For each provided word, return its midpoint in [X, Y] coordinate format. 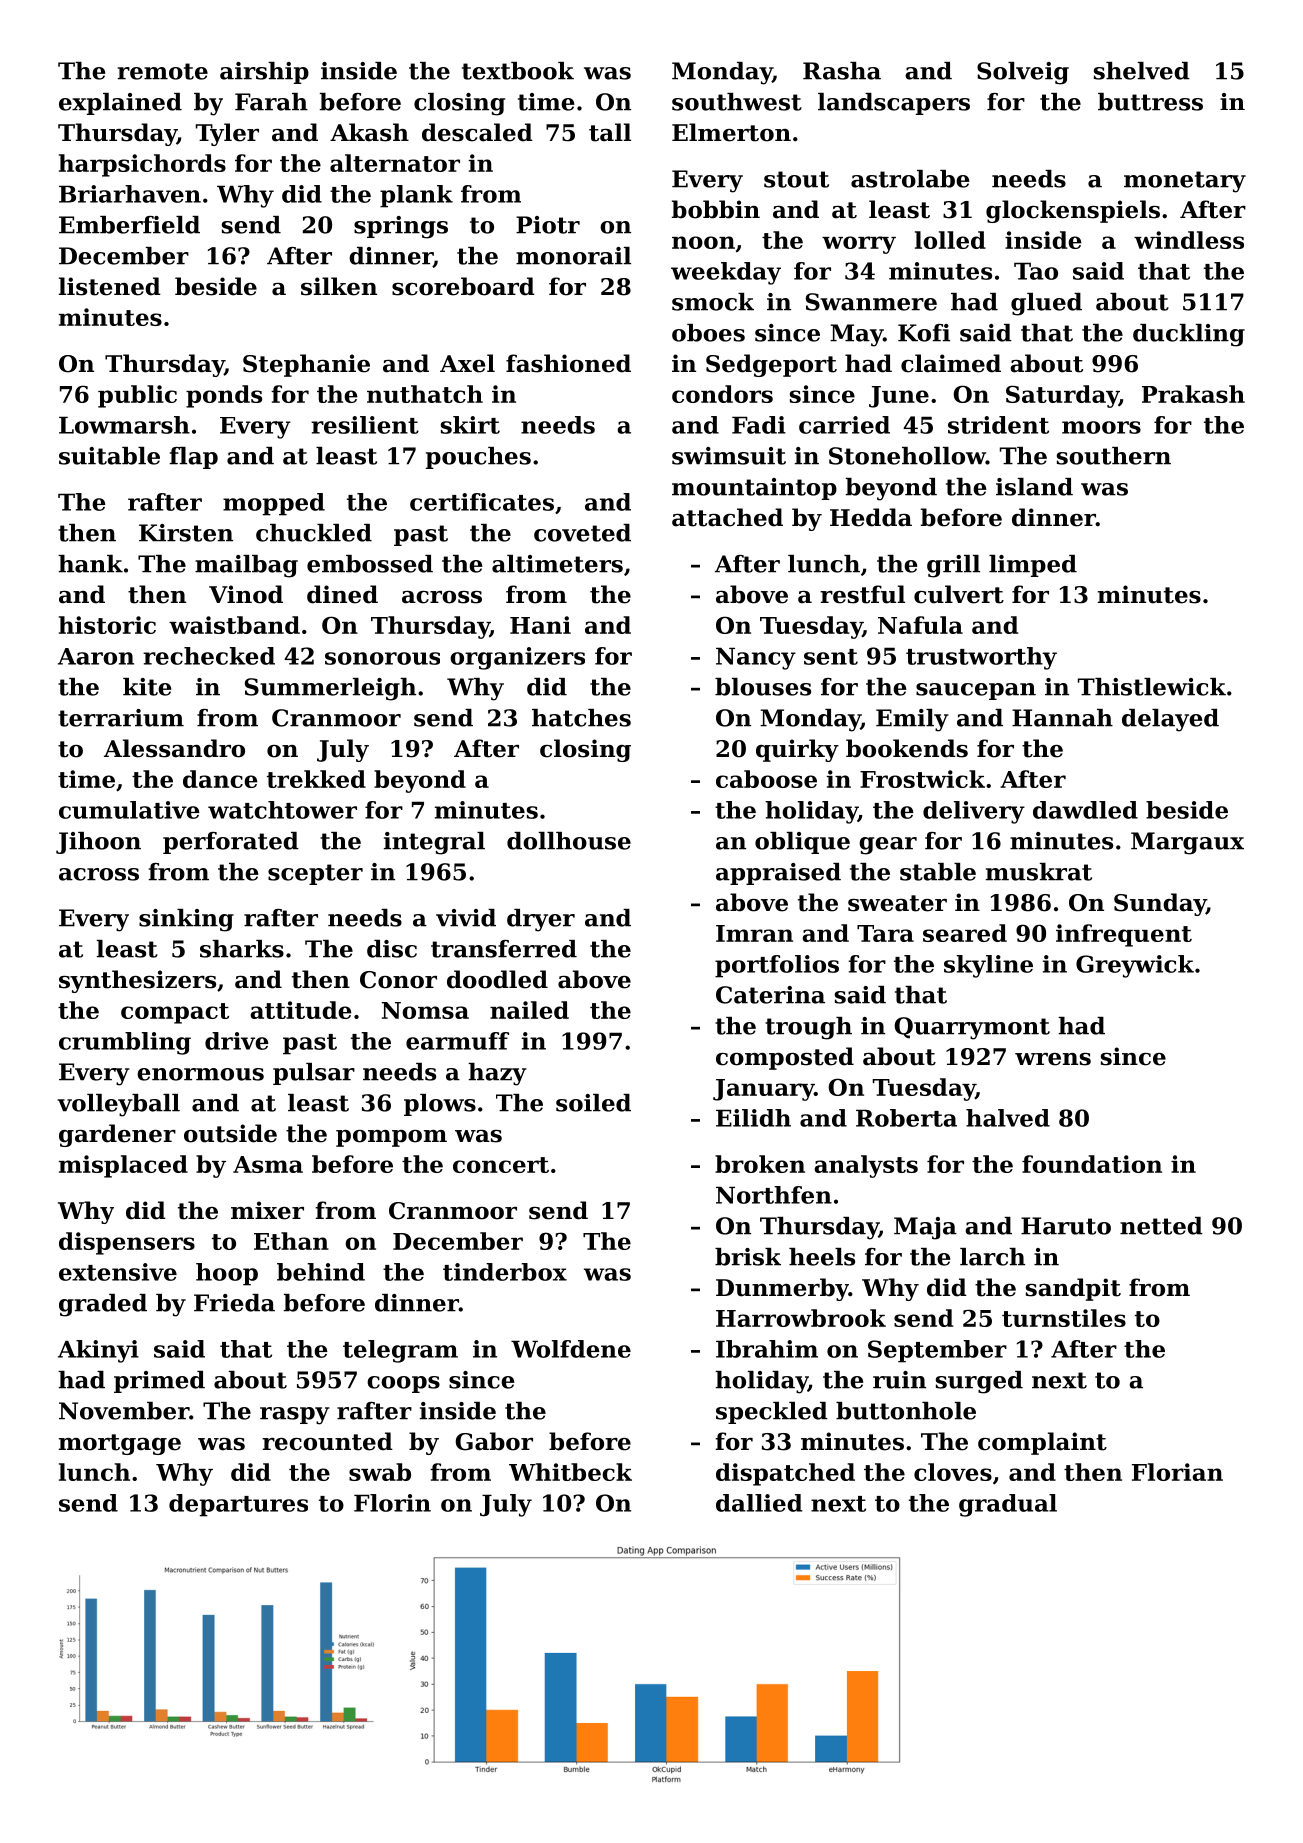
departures [238, 1505]
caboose [766, 779]
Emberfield [129, 225]
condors [722, 394]
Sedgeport [771, 365]
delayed [1170, 720]
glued [1046, 304]
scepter [315, 874]
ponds [224, 396]
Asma [268, 1164]
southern [1114, 456]
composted [785, 1058]
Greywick [1135, 966]
